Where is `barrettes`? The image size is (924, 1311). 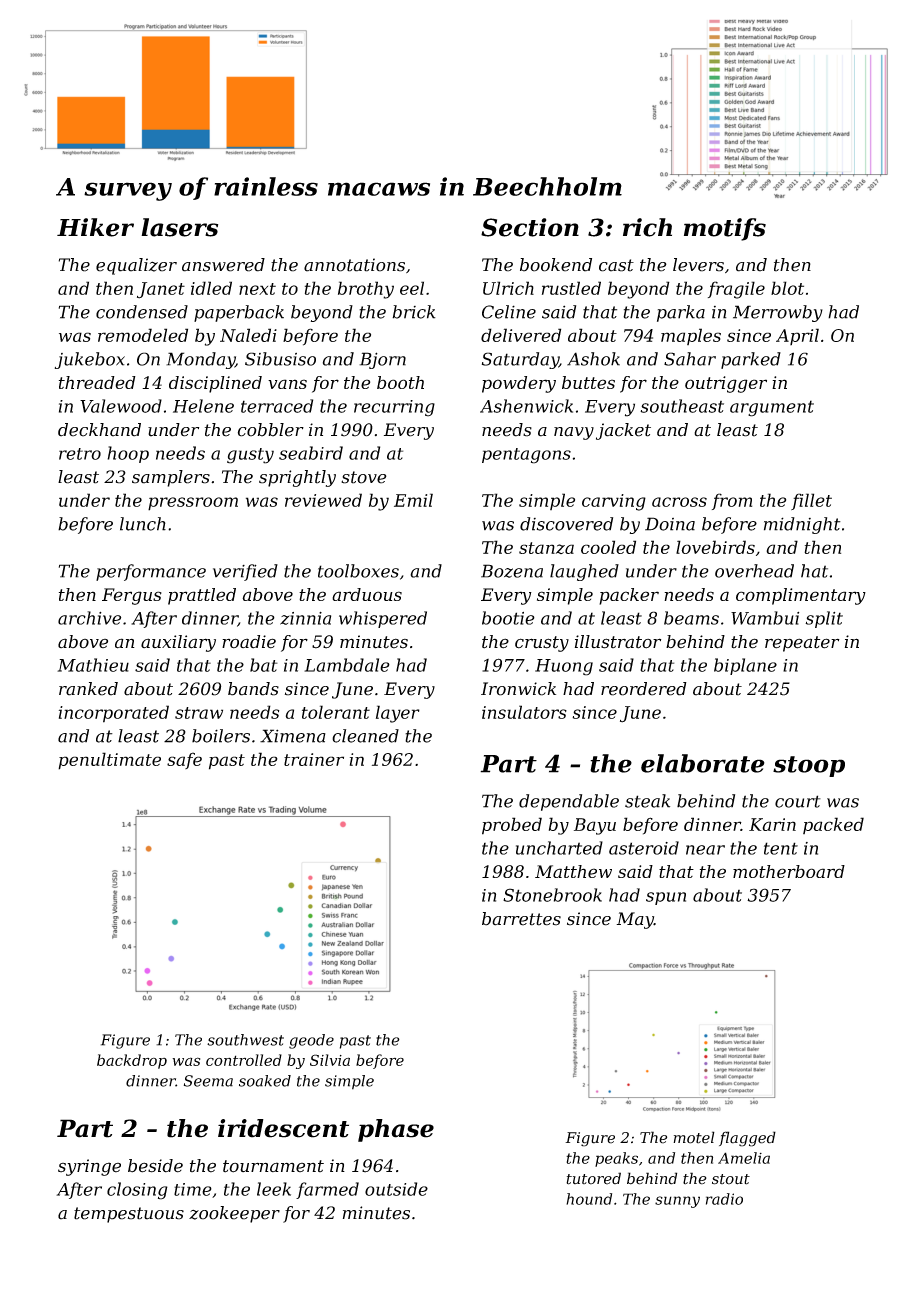
barrettes is located at coordinates (521, 919).
